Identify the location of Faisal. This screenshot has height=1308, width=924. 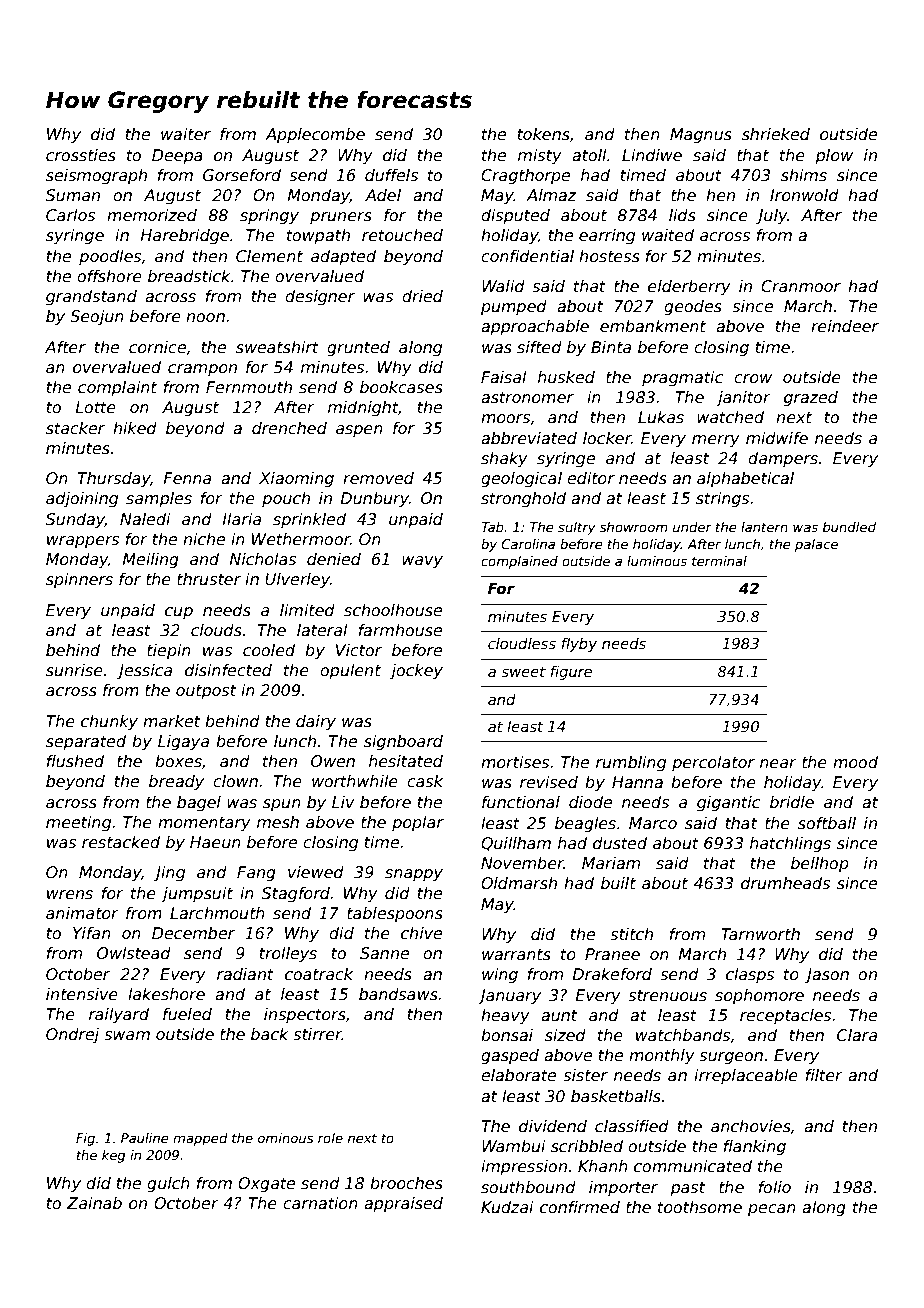
(504, 377).
